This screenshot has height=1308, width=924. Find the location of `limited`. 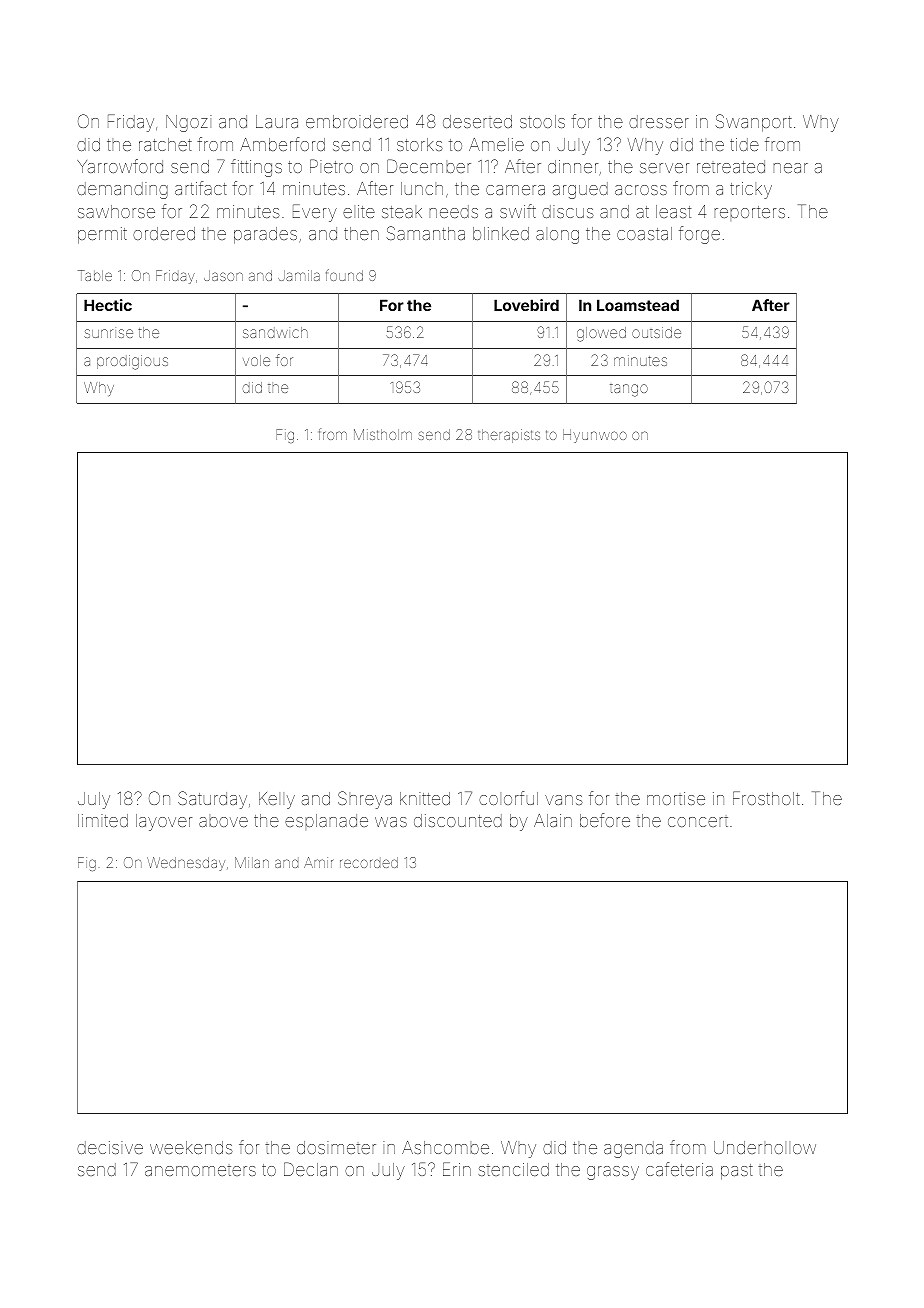

limited is located at coordinates (103, 820).
